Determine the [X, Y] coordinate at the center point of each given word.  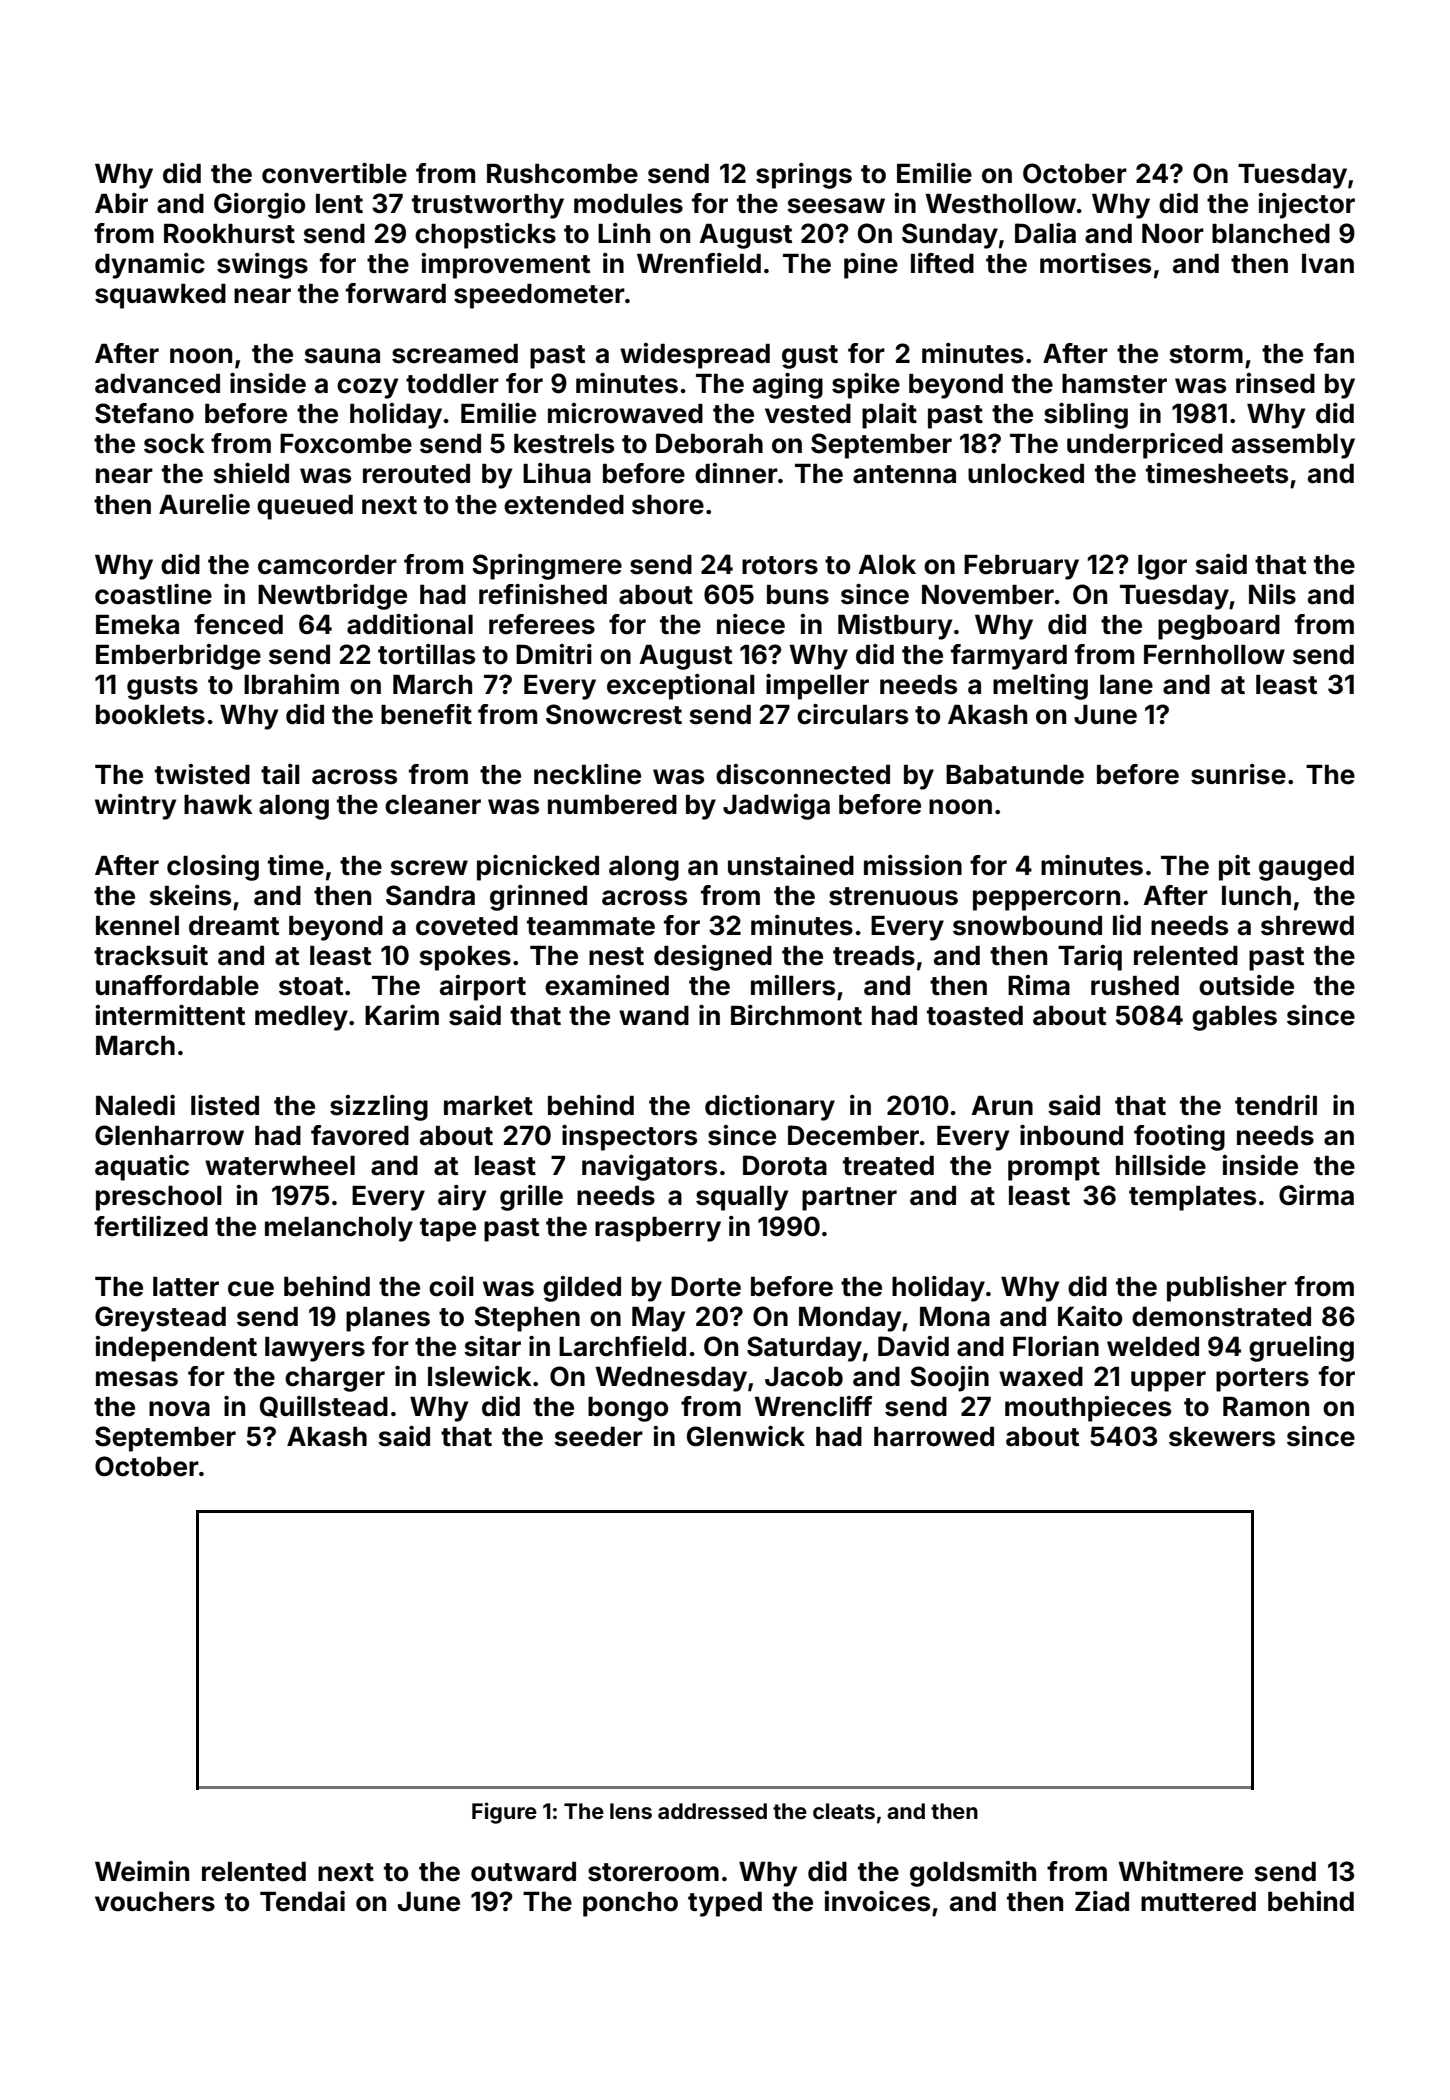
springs [804, 176]
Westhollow [1000, 204]
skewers [1222, 1437]
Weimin [142, 1871]
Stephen [527, 1319]
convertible [334, 173]
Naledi [135, 1105]
